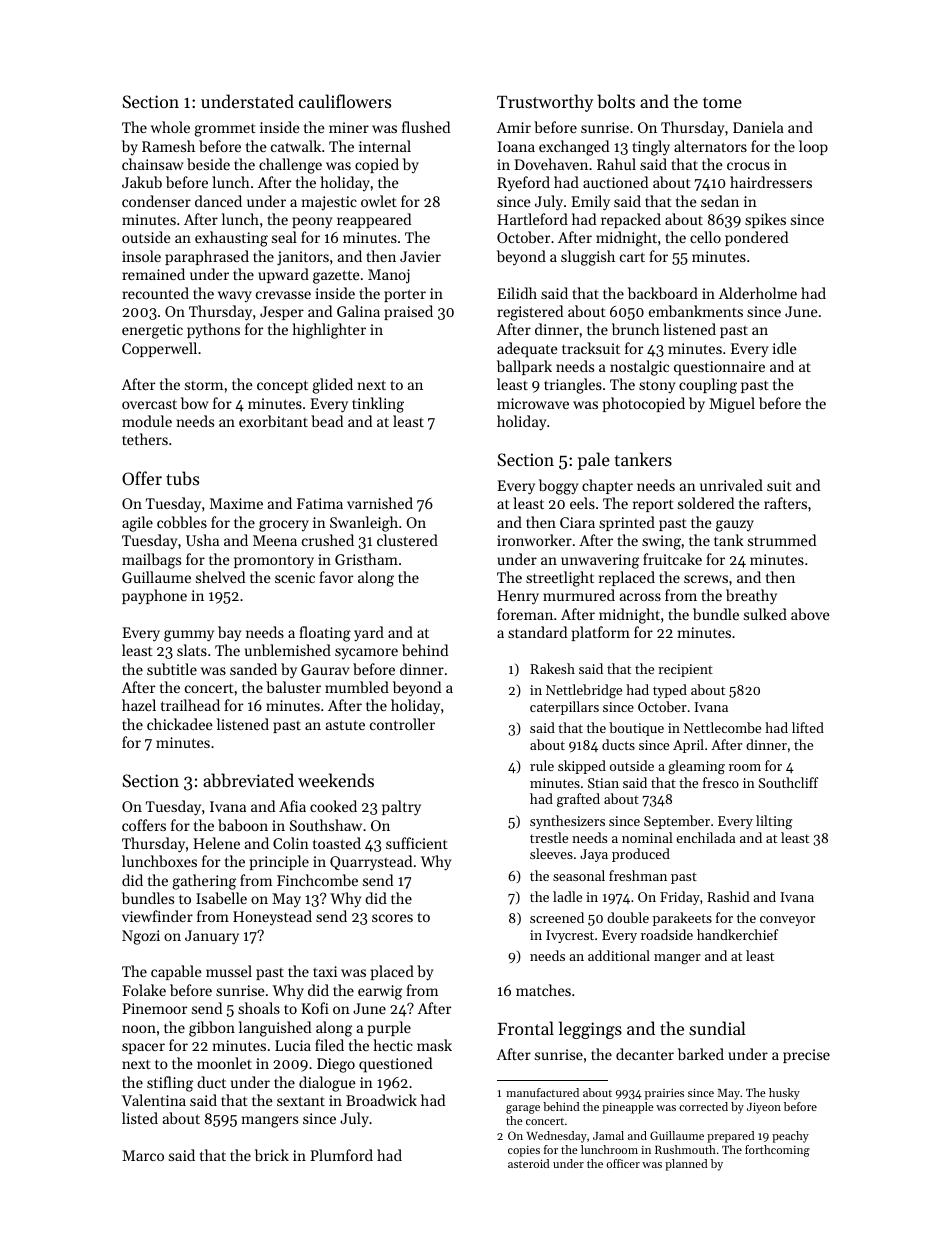  Describe the element at coordinates (782, 540) in the screenshot. I see `strummed` at that location.
